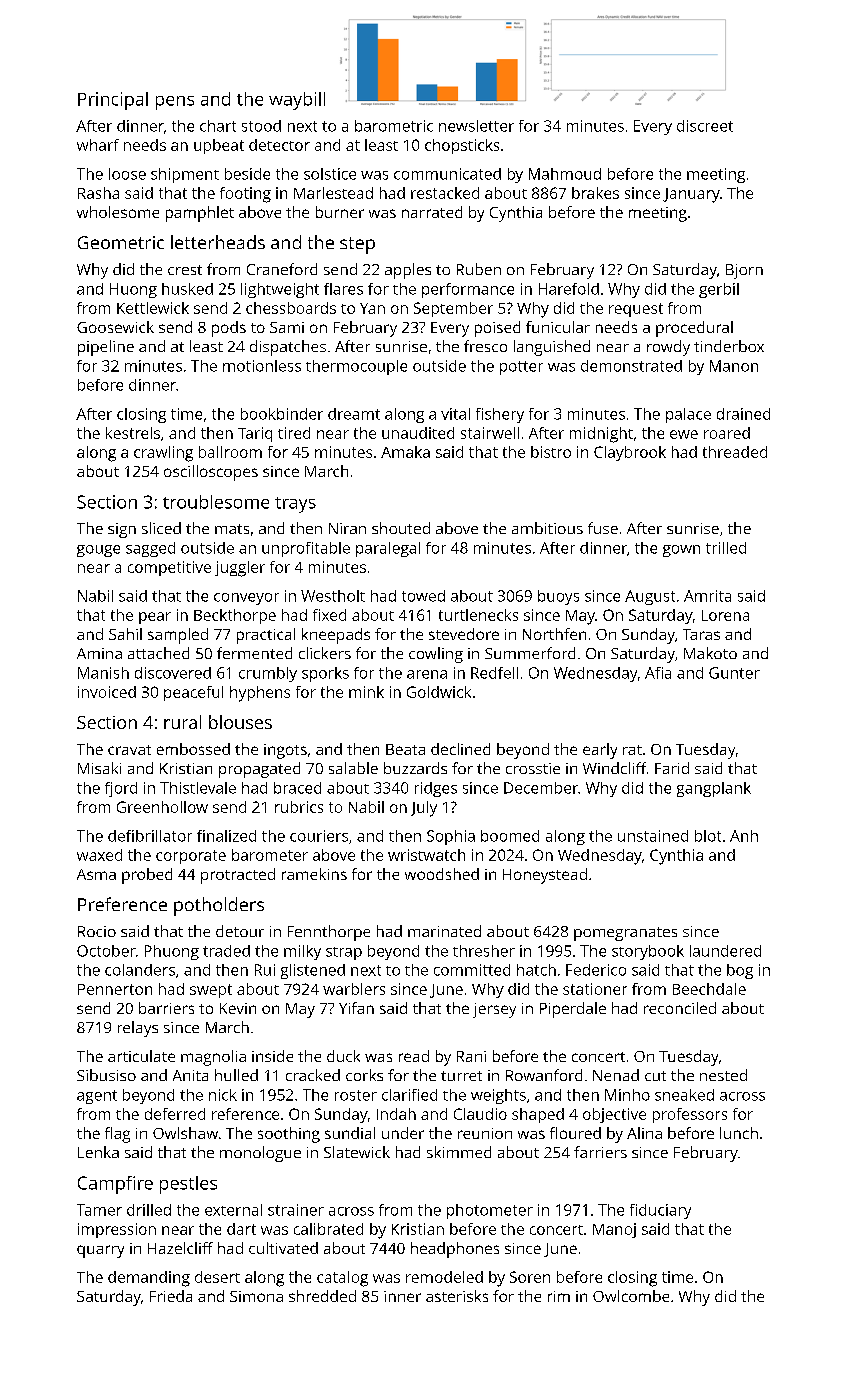 This screenshot has height=1400, width=849. I want to click on shouted, so click(401, 528).
